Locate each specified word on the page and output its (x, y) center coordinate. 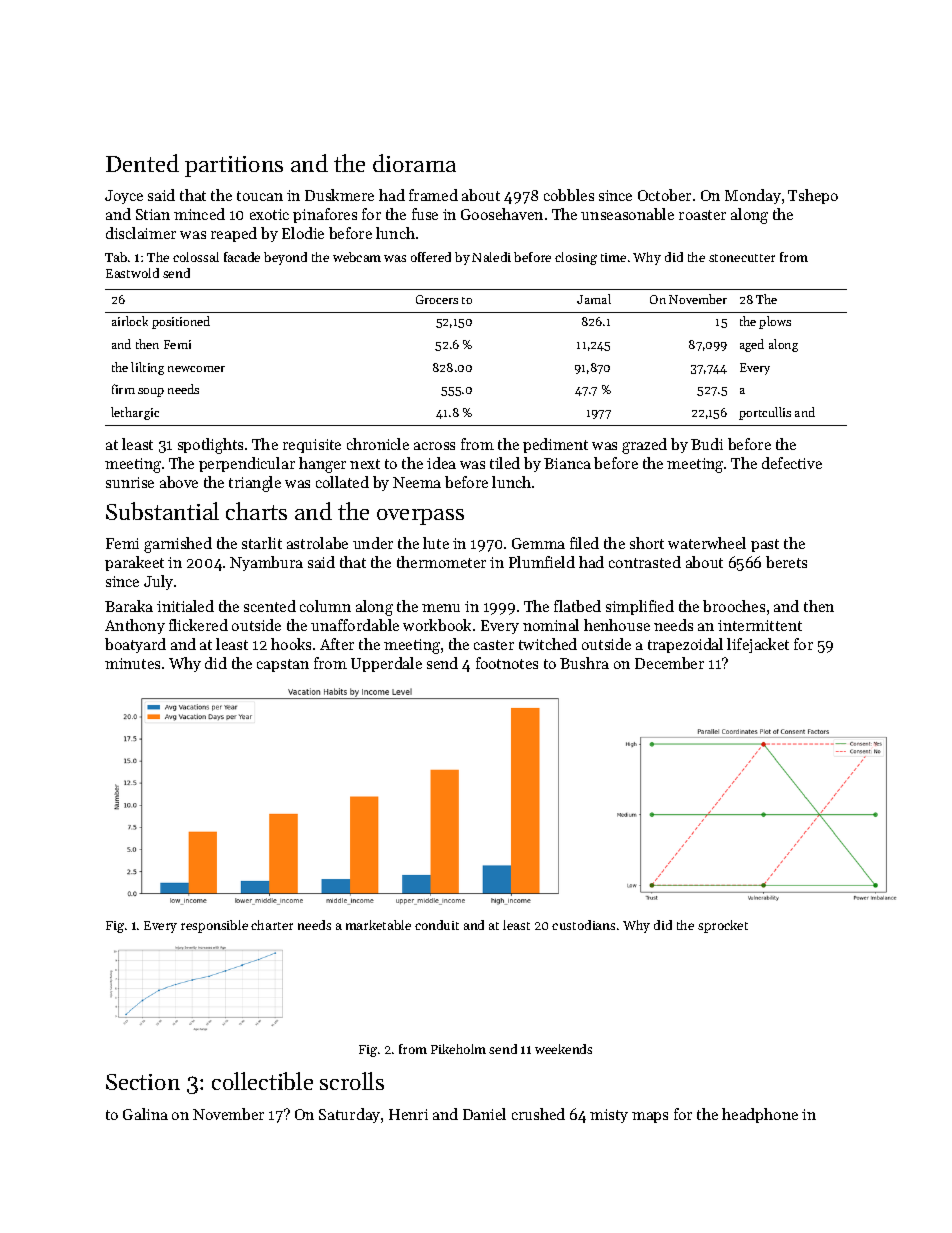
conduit (437, 925)
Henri (408, 1114)
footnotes (507, 663)
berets (786, 562)
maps (650, 1117)
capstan (283, 665)
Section (143, 1082)
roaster (702, 215)
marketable (378, 925)
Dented (142, 163)
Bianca (567, 463)
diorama (414, 163)
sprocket (723, 926)
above (179, 482)
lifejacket (758, 645)
